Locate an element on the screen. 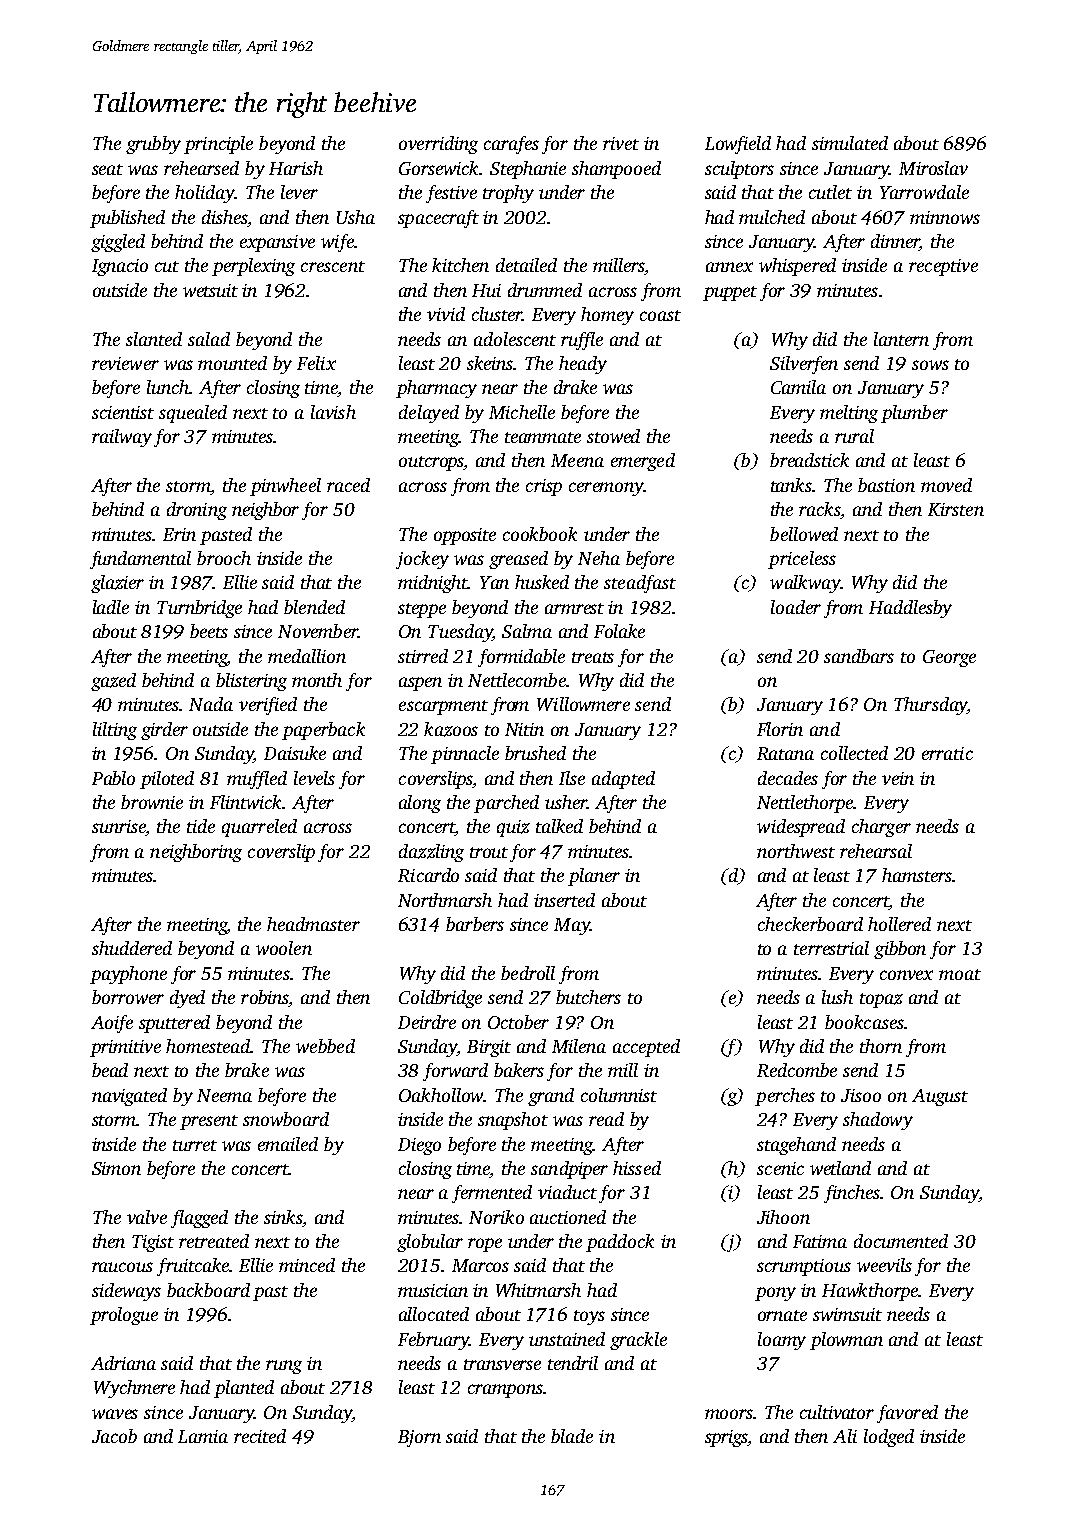  George is located at coordinates (949, 658).
